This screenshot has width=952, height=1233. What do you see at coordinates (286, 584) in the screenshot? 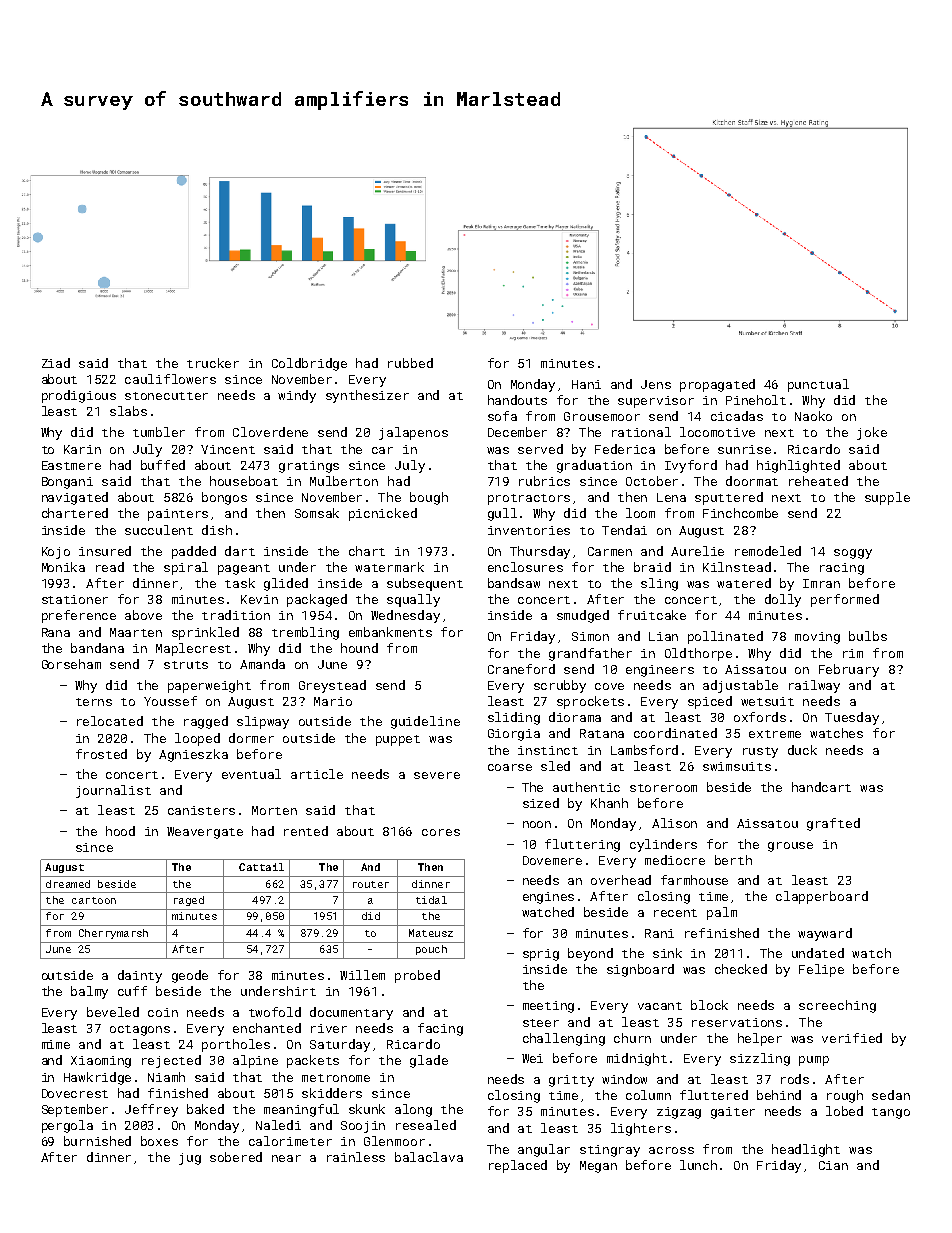
I see `glided` at bounding box center [286, 584].
